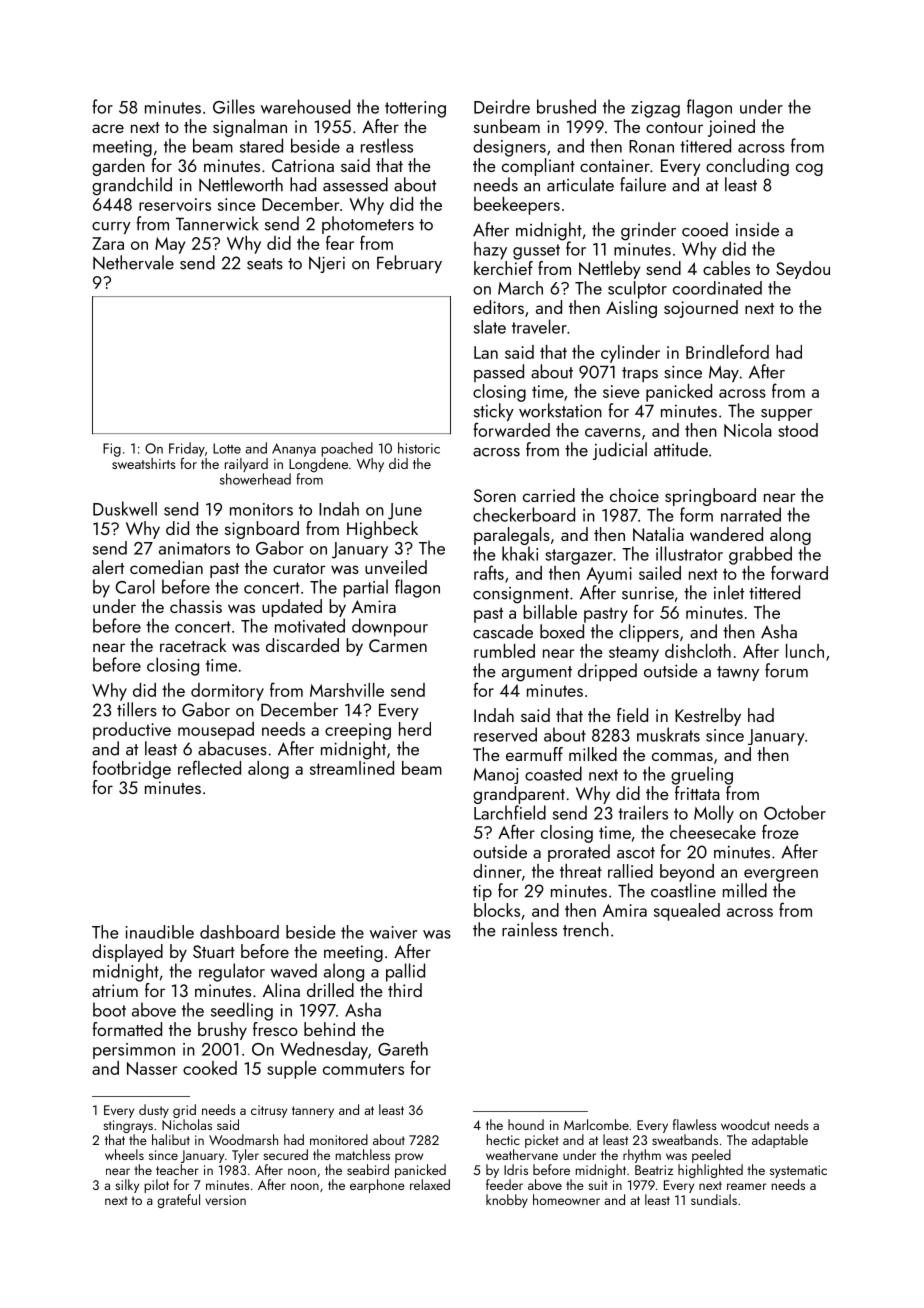  I want to click on Gilles, so click(234, 106).
